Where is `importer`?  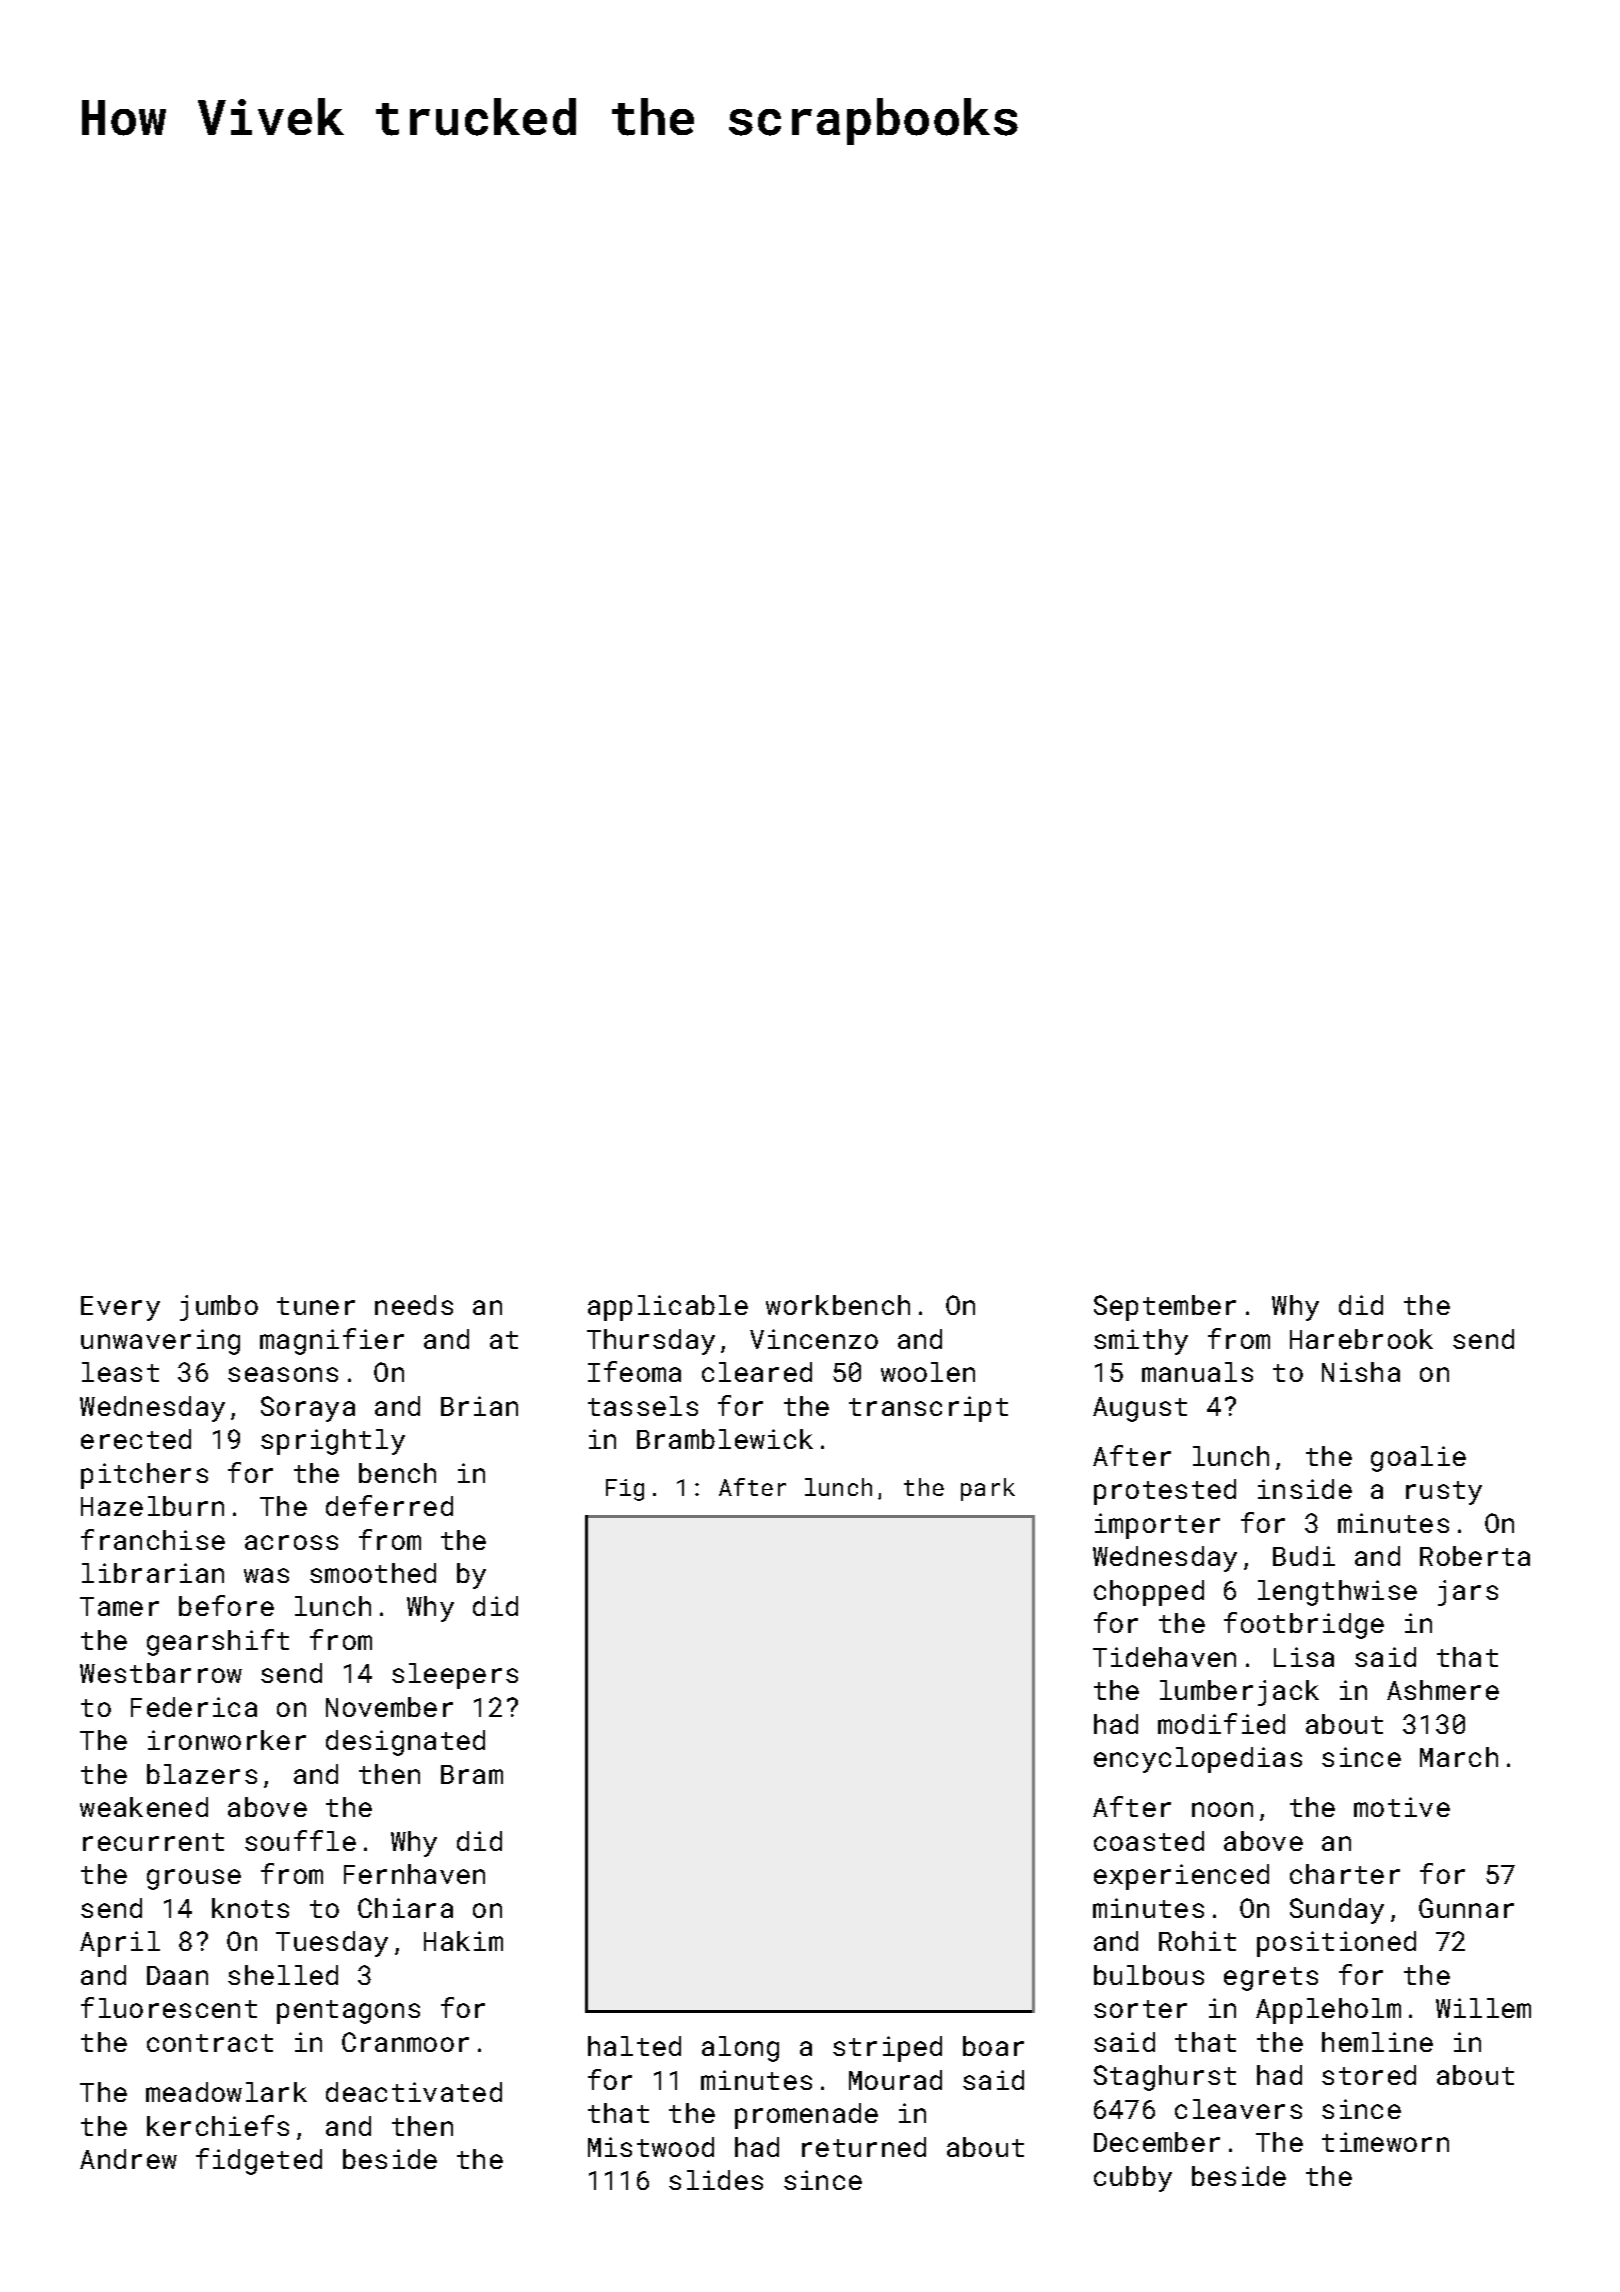 importer is located at coordinates (1157, 1526).
